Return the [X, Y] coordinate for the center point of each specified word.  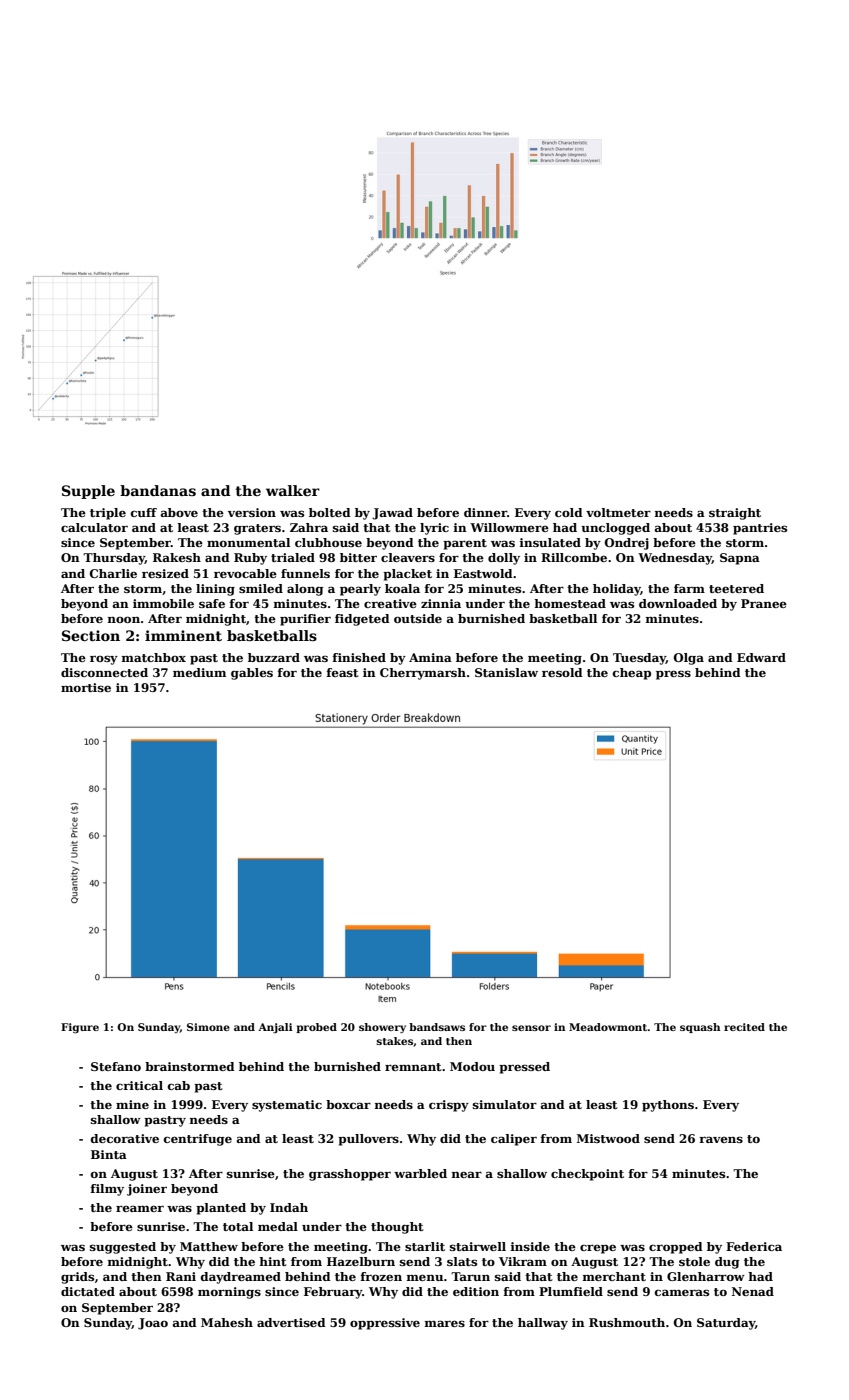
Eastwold [483, 573]
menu [425, 1277]
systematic [287, 1106]
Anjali [275, 1028]
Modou [472, 1066]
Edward [761, 657]
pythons [668, 1106]
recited [744, 1027]
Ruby [250, 559]
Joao [153, 1324]
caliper [514, 1140]
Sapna [740, 559]
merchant [614, 1276]
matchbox [154, 657]
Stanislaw [506, 672]
